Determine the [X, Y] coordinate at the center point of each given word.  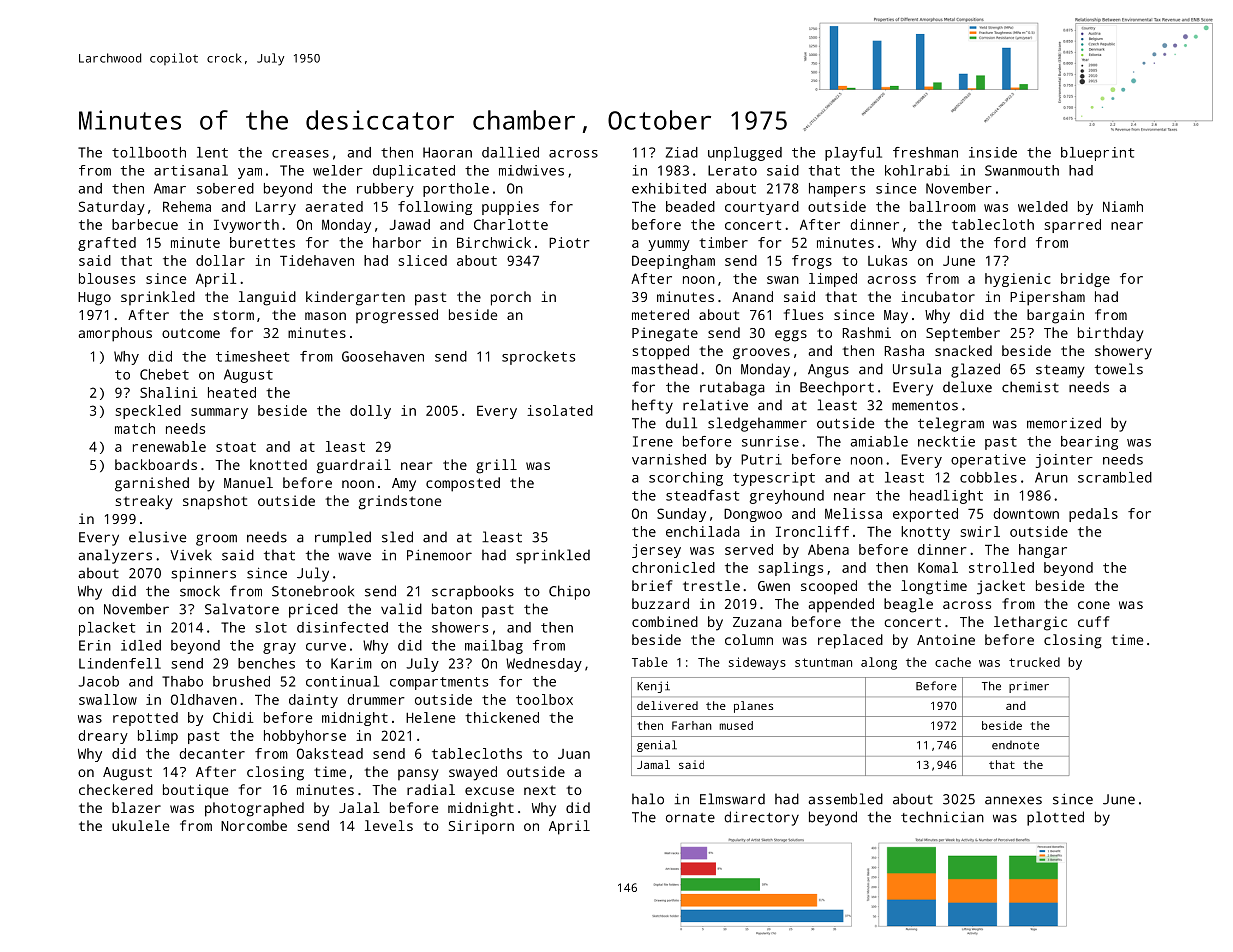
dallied [510, 152]
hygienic [1017, 280]
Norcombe [254, 825]
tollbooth [149, 152]
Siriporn [481, 827]
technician [942, 817]
